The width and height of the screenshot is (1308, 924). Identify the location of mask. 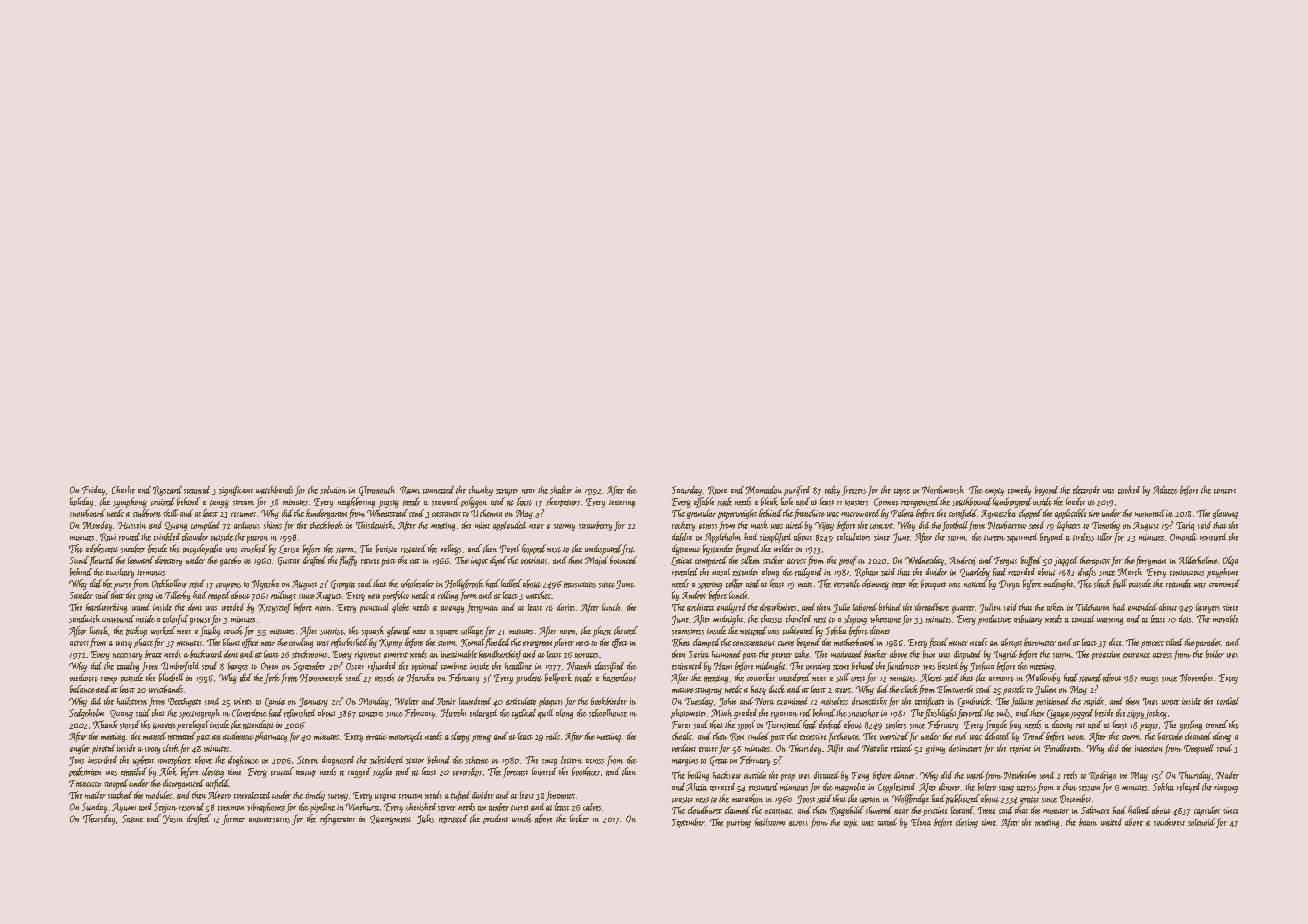
(759, 525).
